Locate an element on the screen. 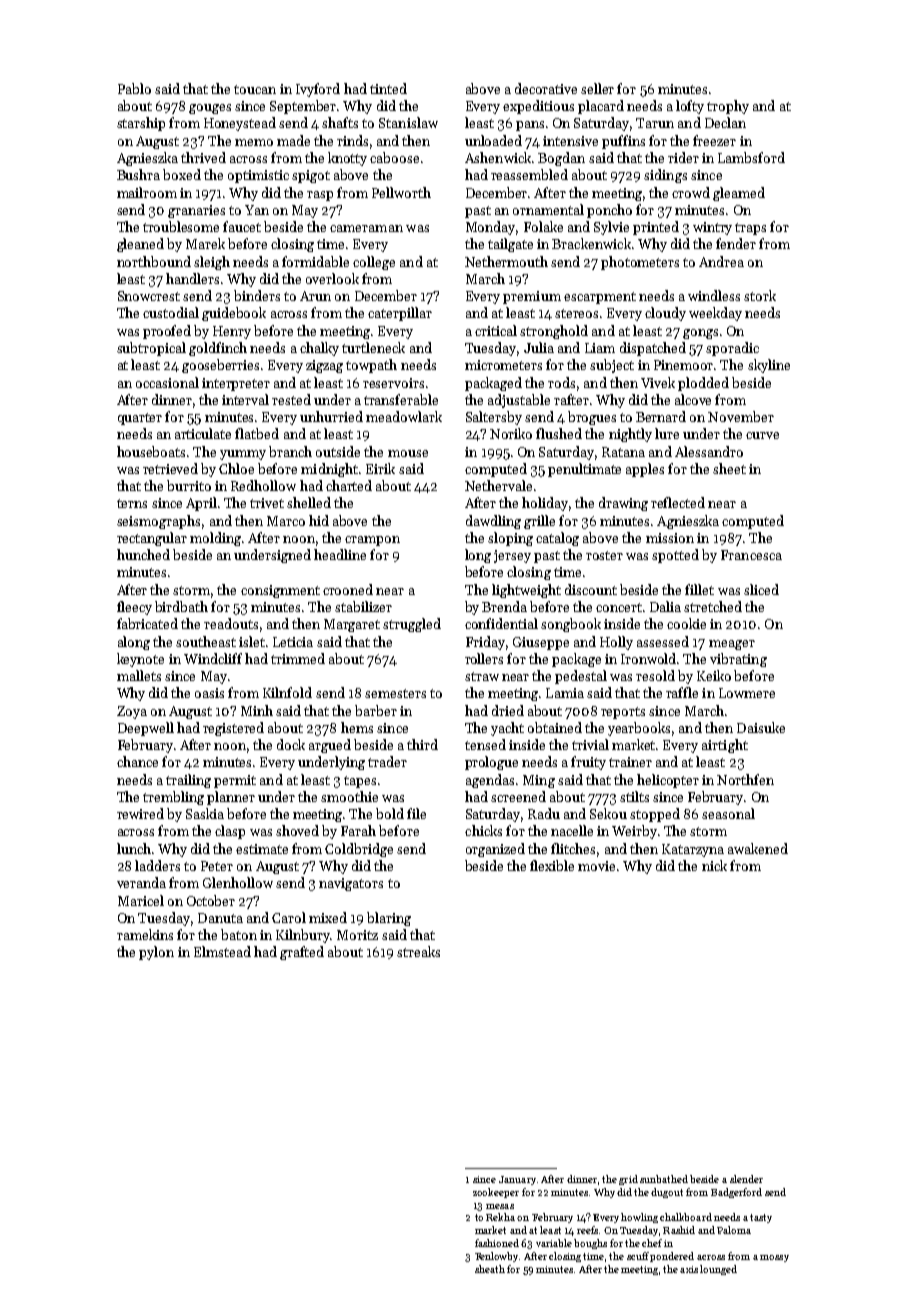  Saltersby is located at coordinates (494, 418).
